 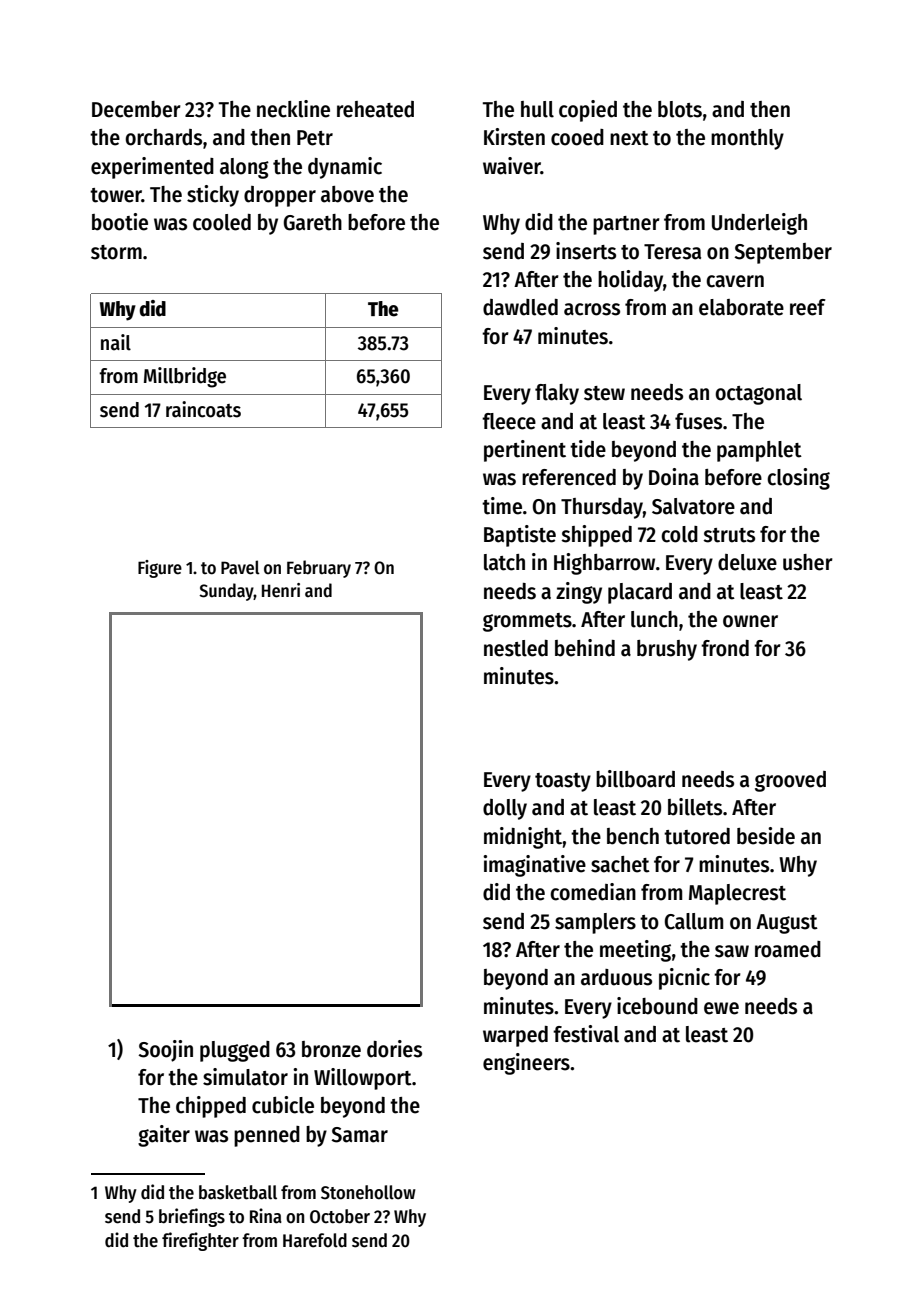 I want to click on icebound, so click(x=657, y=1006).
